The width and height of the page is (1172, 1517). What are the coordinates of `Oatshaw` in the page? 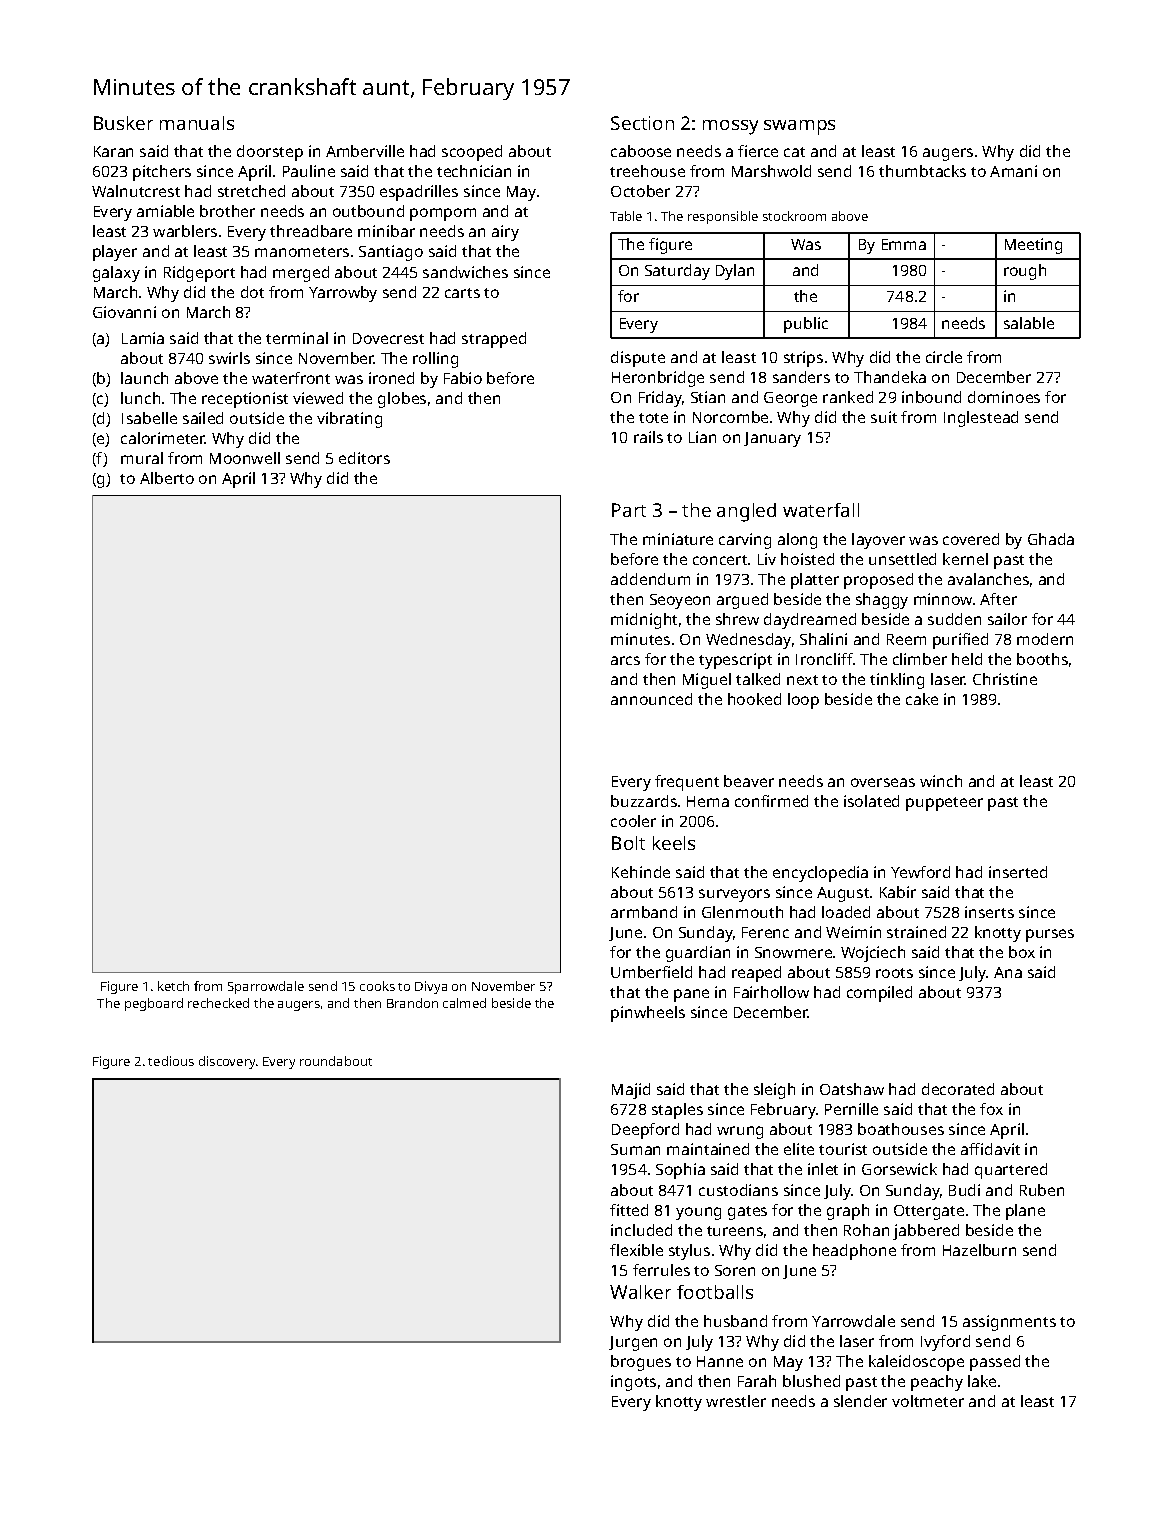 It's located at (852, 1089).
